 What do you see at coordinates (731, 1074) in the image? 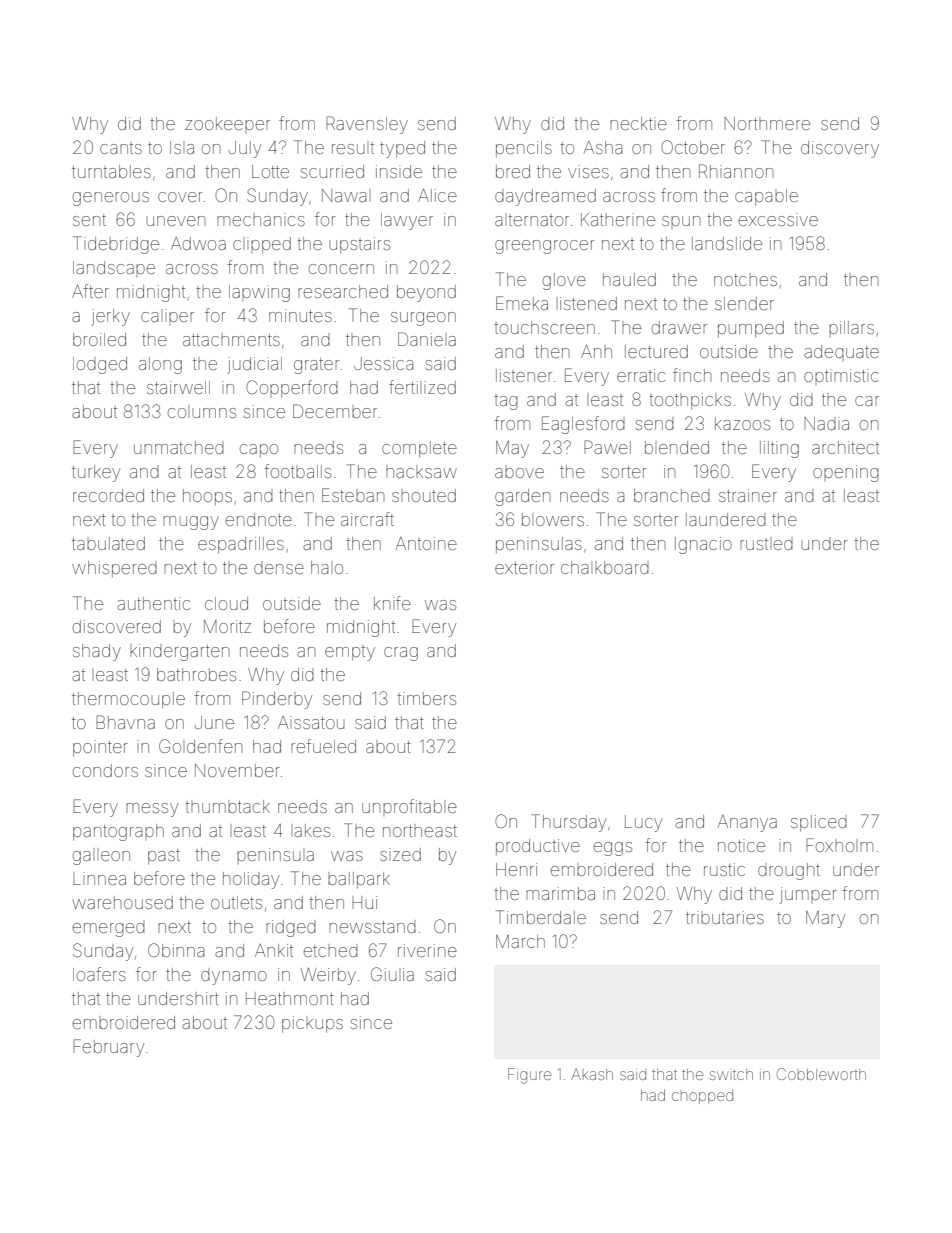
I see `switch` at bounding box center [731, 1074].
